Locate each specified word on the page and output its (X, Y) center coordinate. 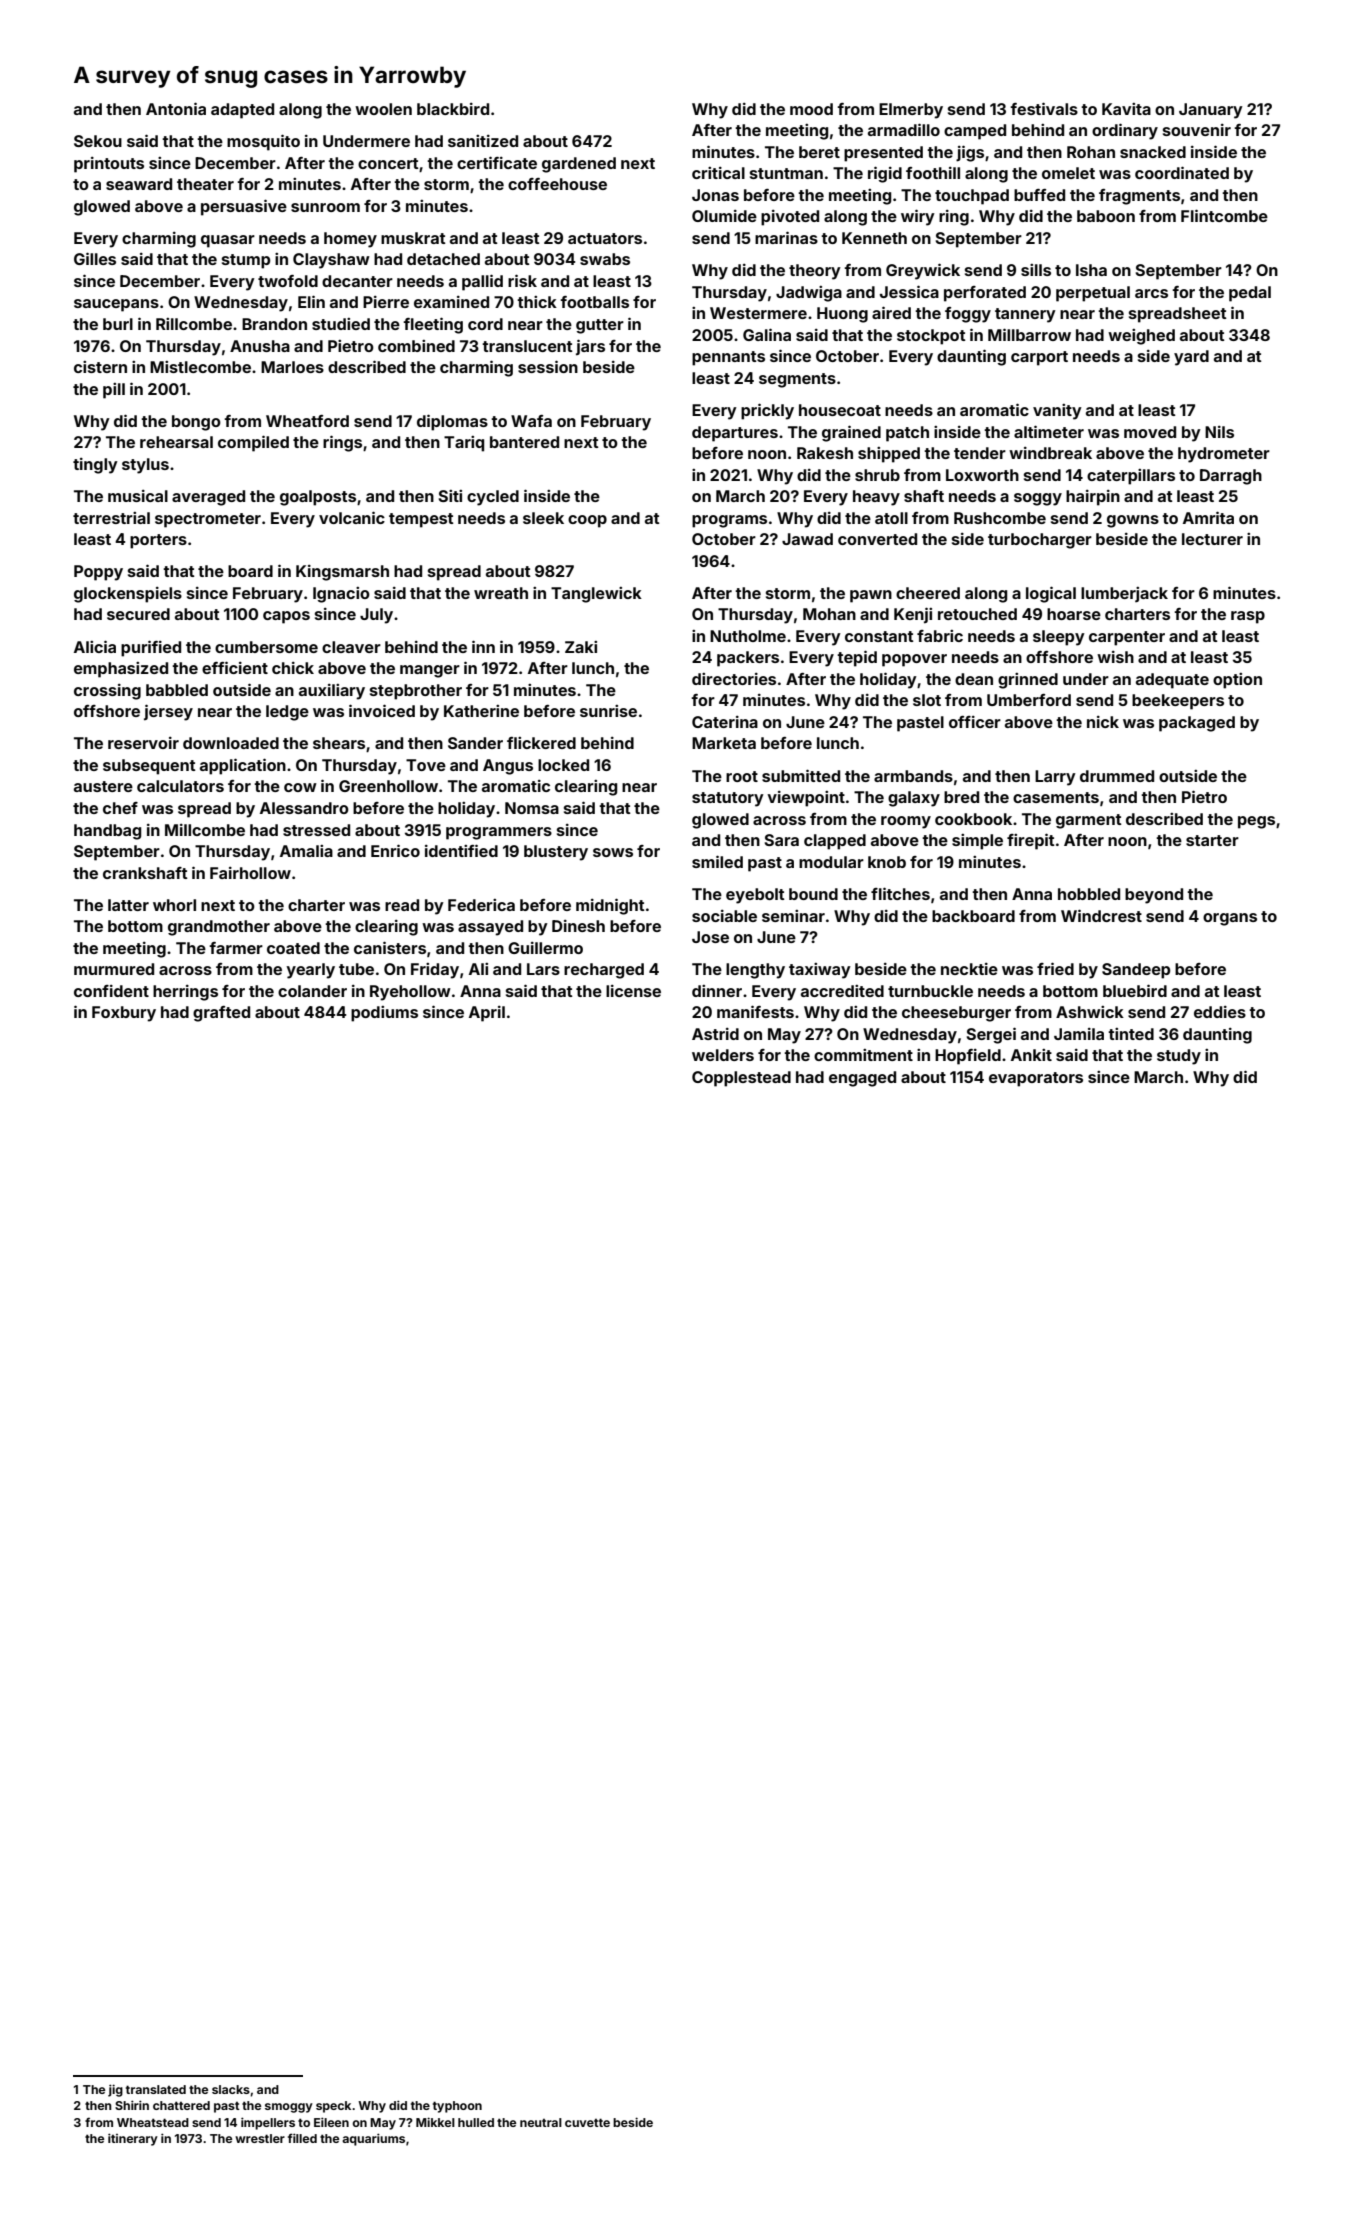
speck (333, 2107)
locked (563, 765)
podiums (384, 1014)
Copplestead (741, 1079)
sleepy (1059, 638)
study (1179, 1057)
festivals (1044, 108)
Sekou (98, 141)
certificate (497, 162)
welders (723, 1055)
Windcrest (1101, 915)
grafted (221, 1014)
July (376, 616)
